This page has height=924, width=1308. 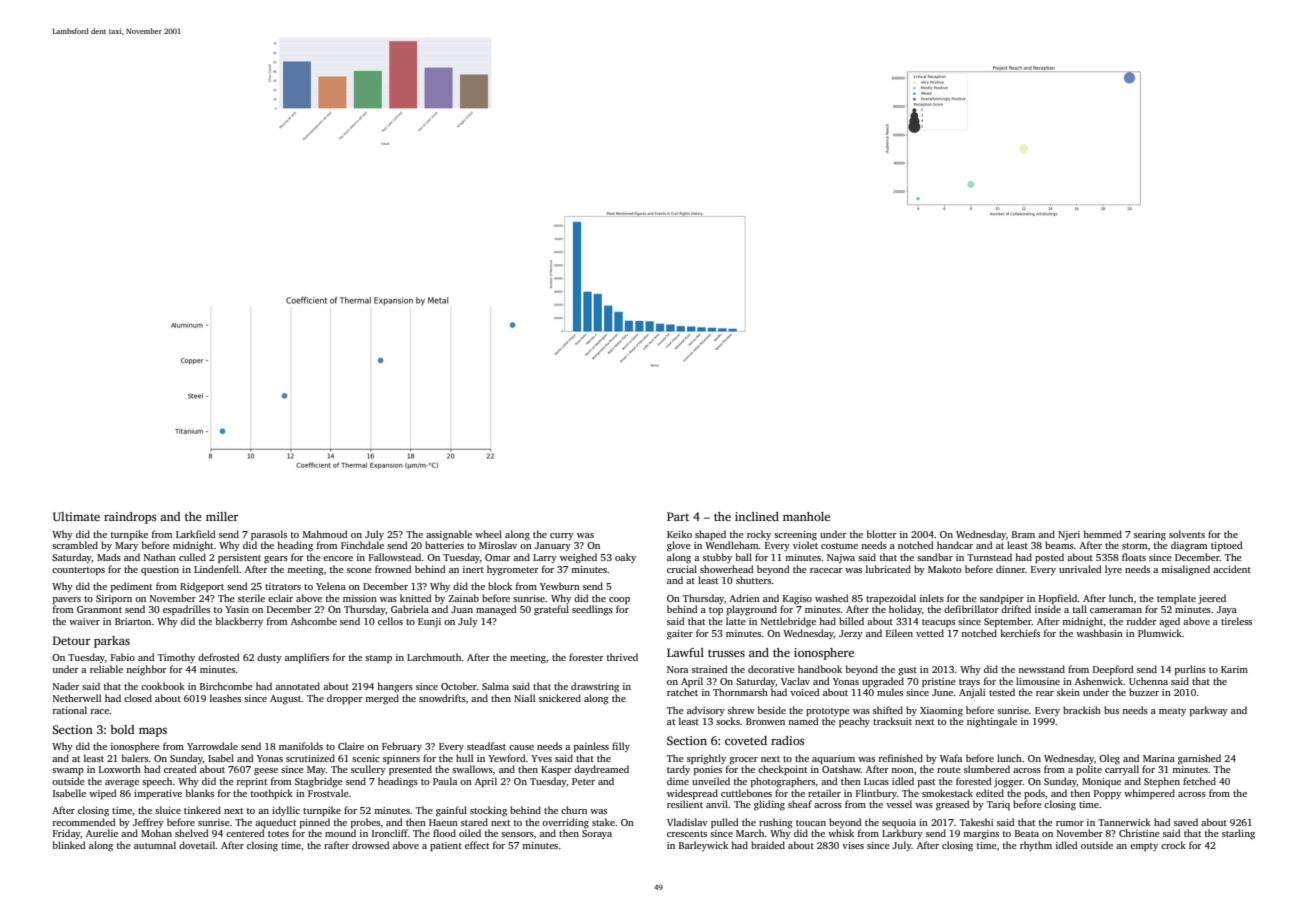 What do you see at coordinates (1238, 834) in the page?
I see `starling` at bounding box center [1238, 834].
